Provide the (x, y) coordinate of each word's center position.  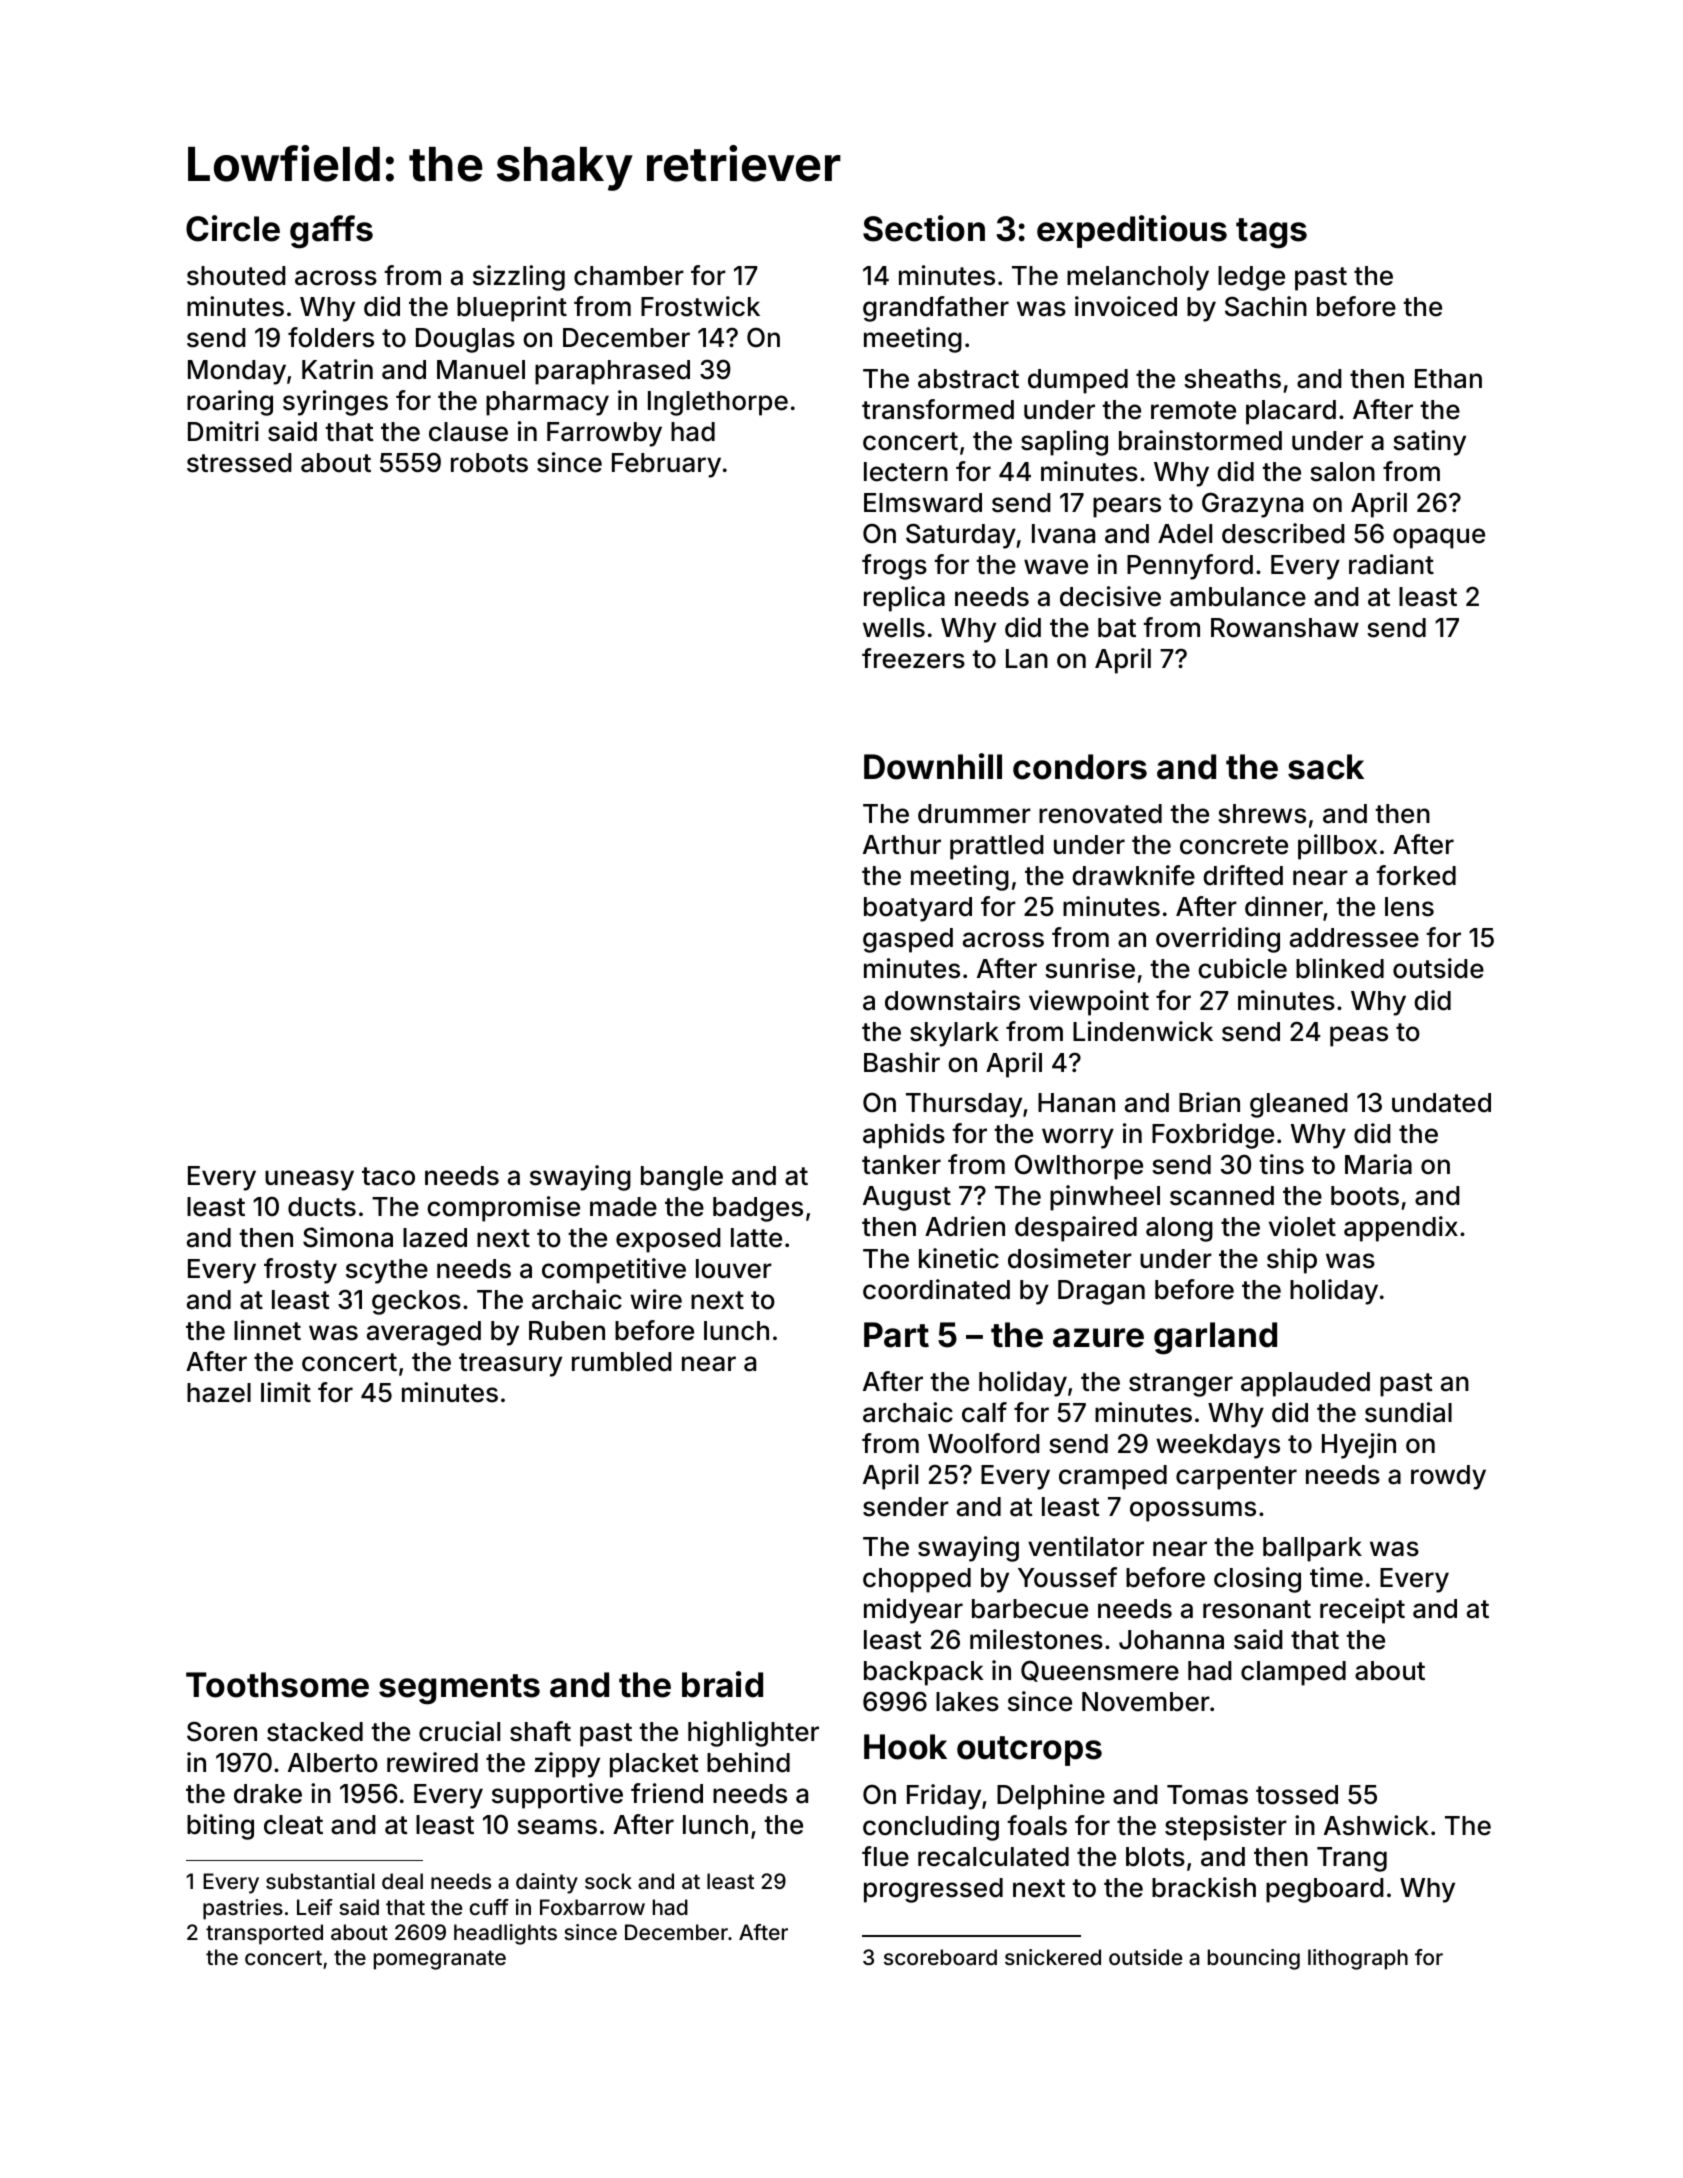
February (666, 465)
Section (924, 228)
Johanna (1171, 1640)
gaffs (331, 232)
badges (758, 1209)
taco (388, 1176)
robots (489, 463)
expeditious (1132, 231)
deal (402, 1881)
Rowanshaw (1285, 628)
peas (1359, 1036)
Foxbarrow (592, 1907)
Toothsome (277, 1685)
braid (722, 1684)
